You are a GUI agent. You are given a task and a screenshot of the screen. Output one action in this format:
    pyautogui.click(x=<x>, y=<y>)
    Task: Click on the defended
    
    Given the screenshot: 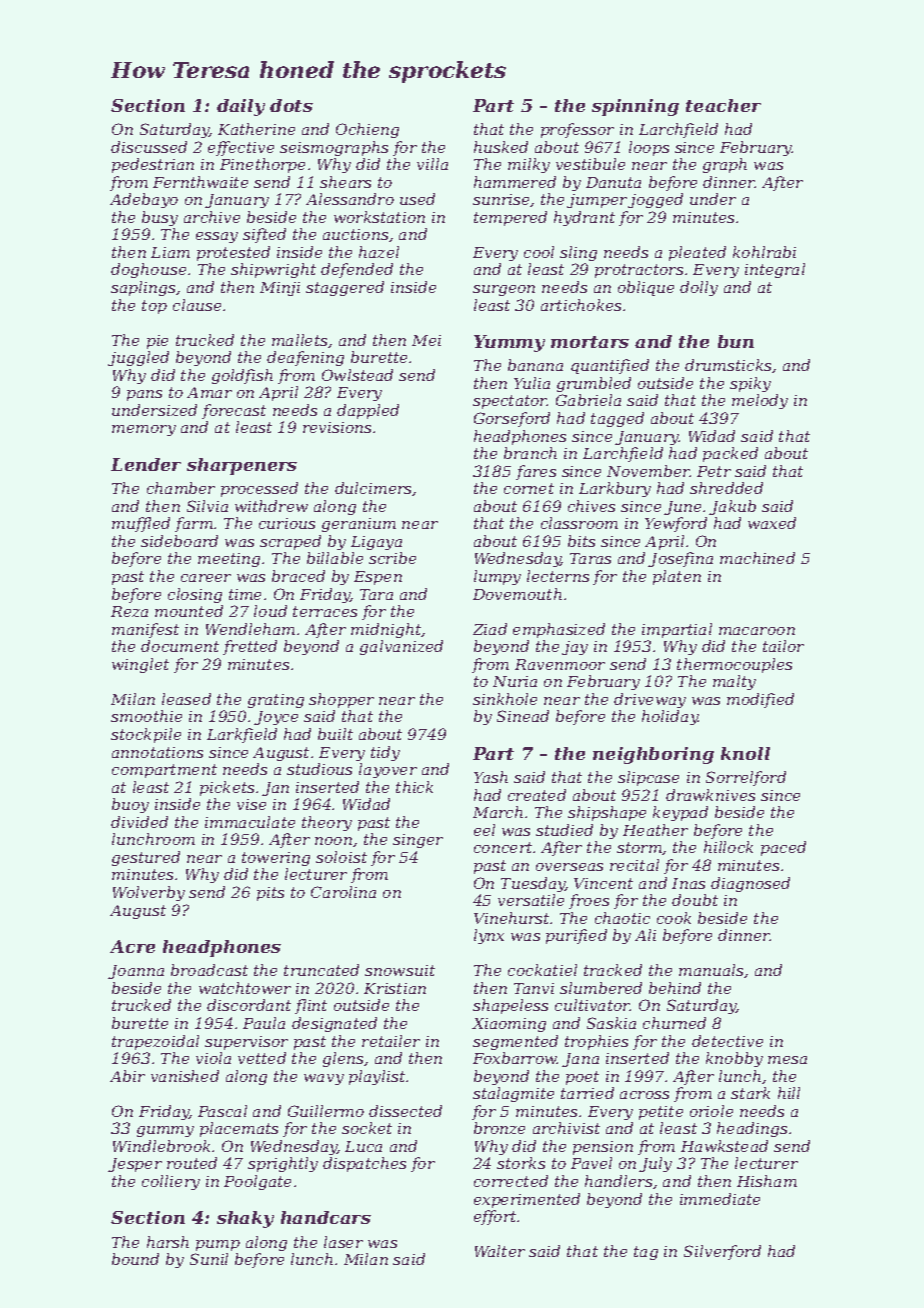 What is the action you would take?
    pyautogui.click(x=357, y=270)
